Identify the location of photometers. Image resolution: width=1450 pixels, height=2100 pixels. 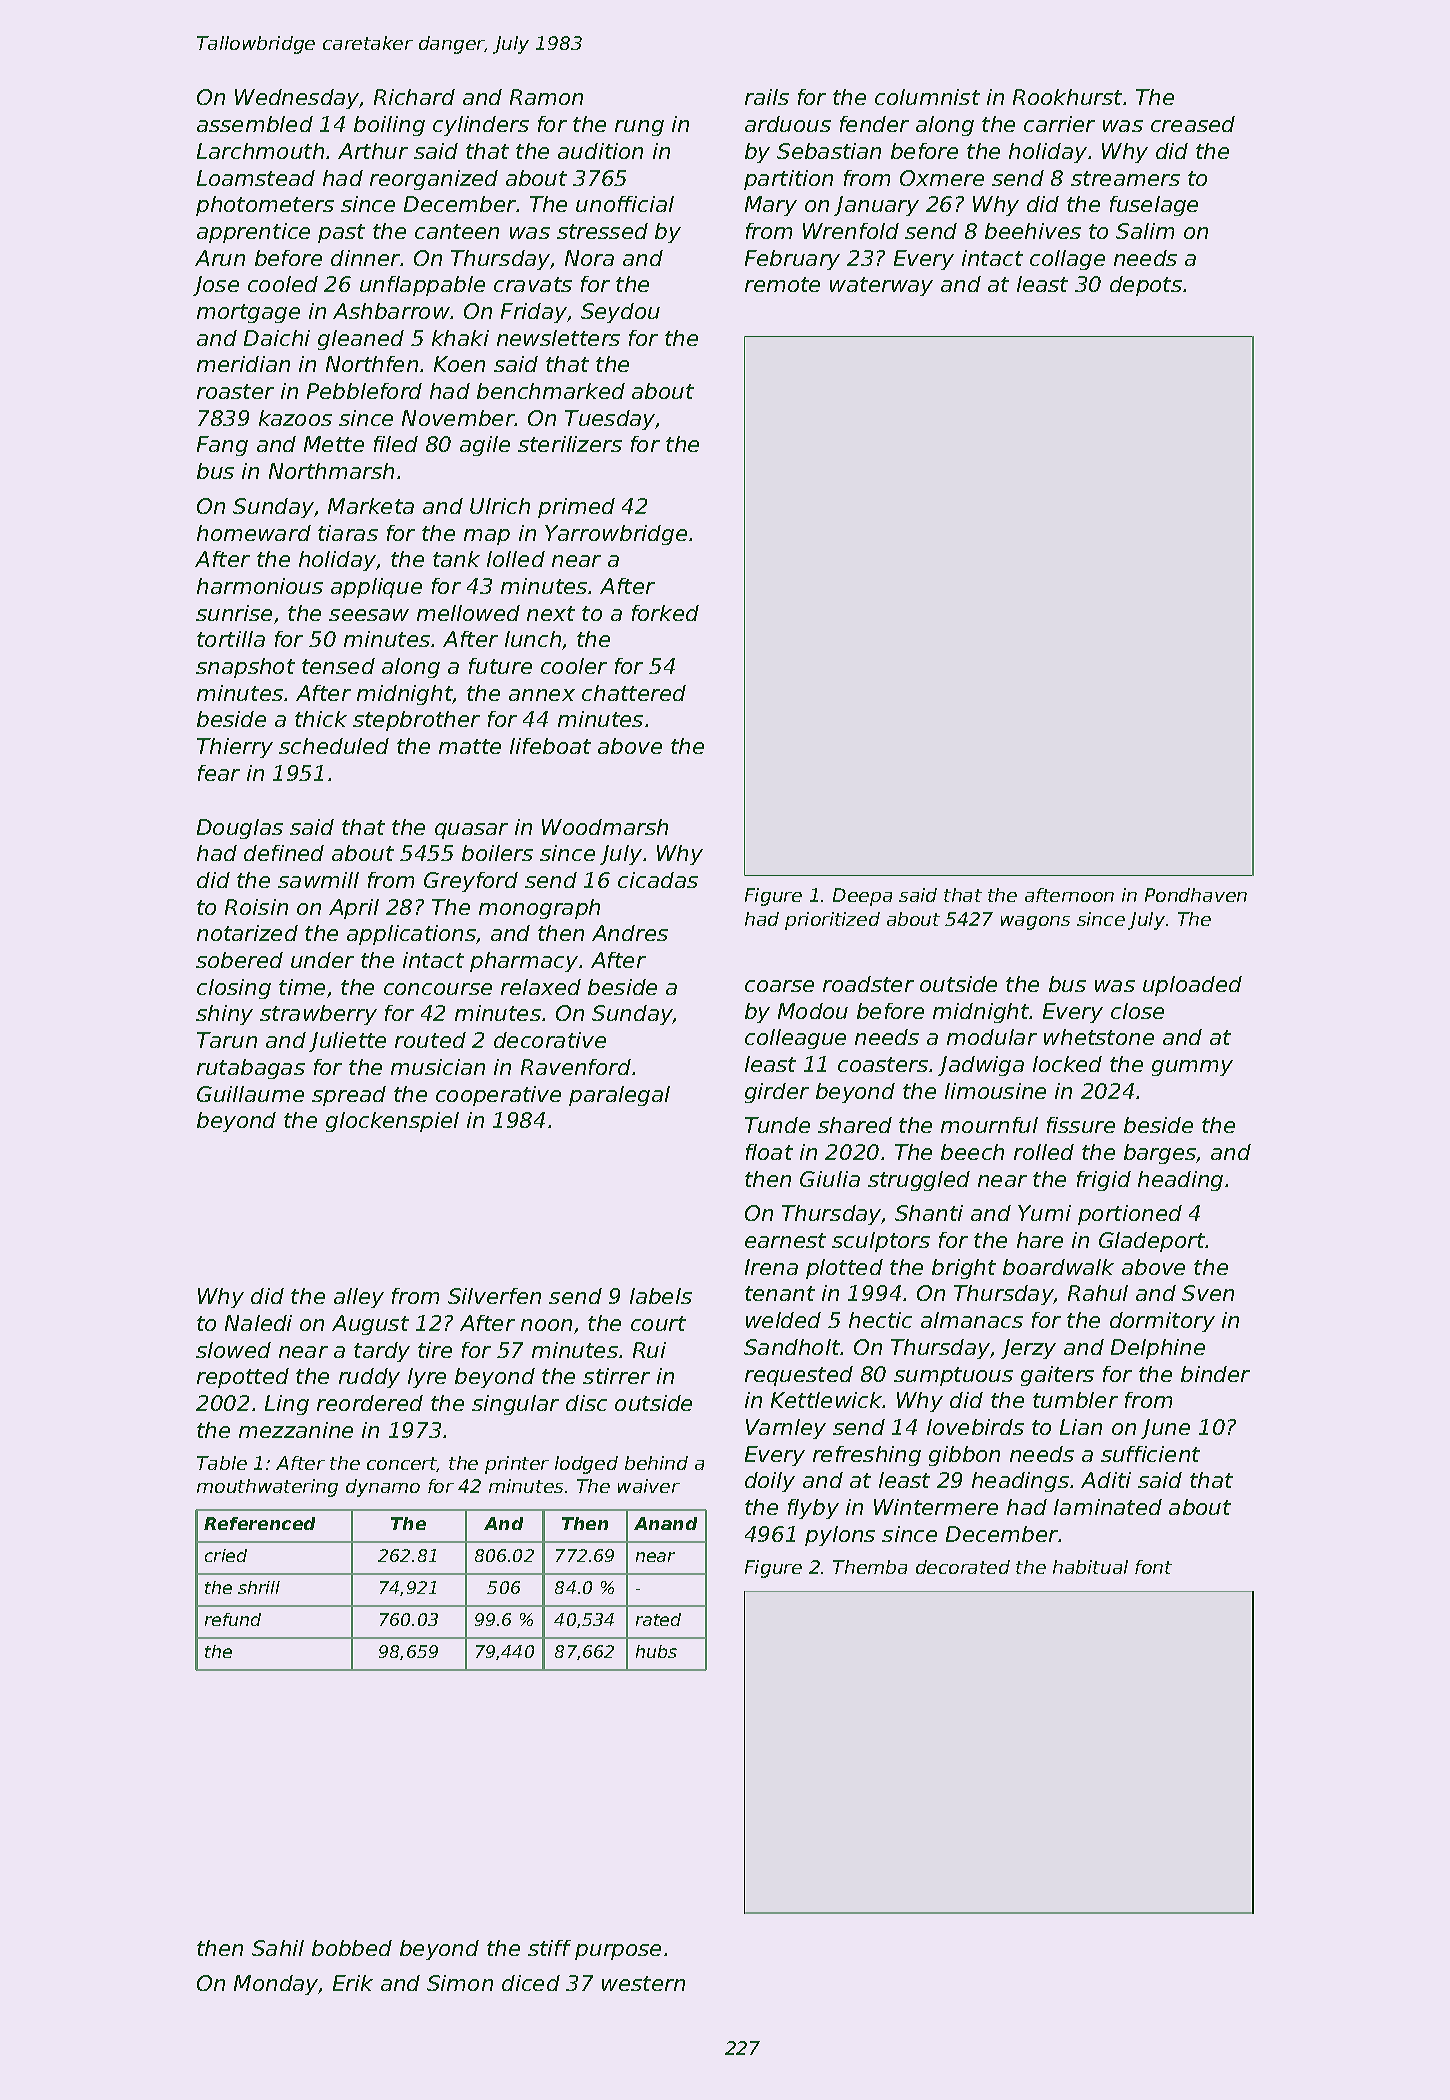
(265, 206).
